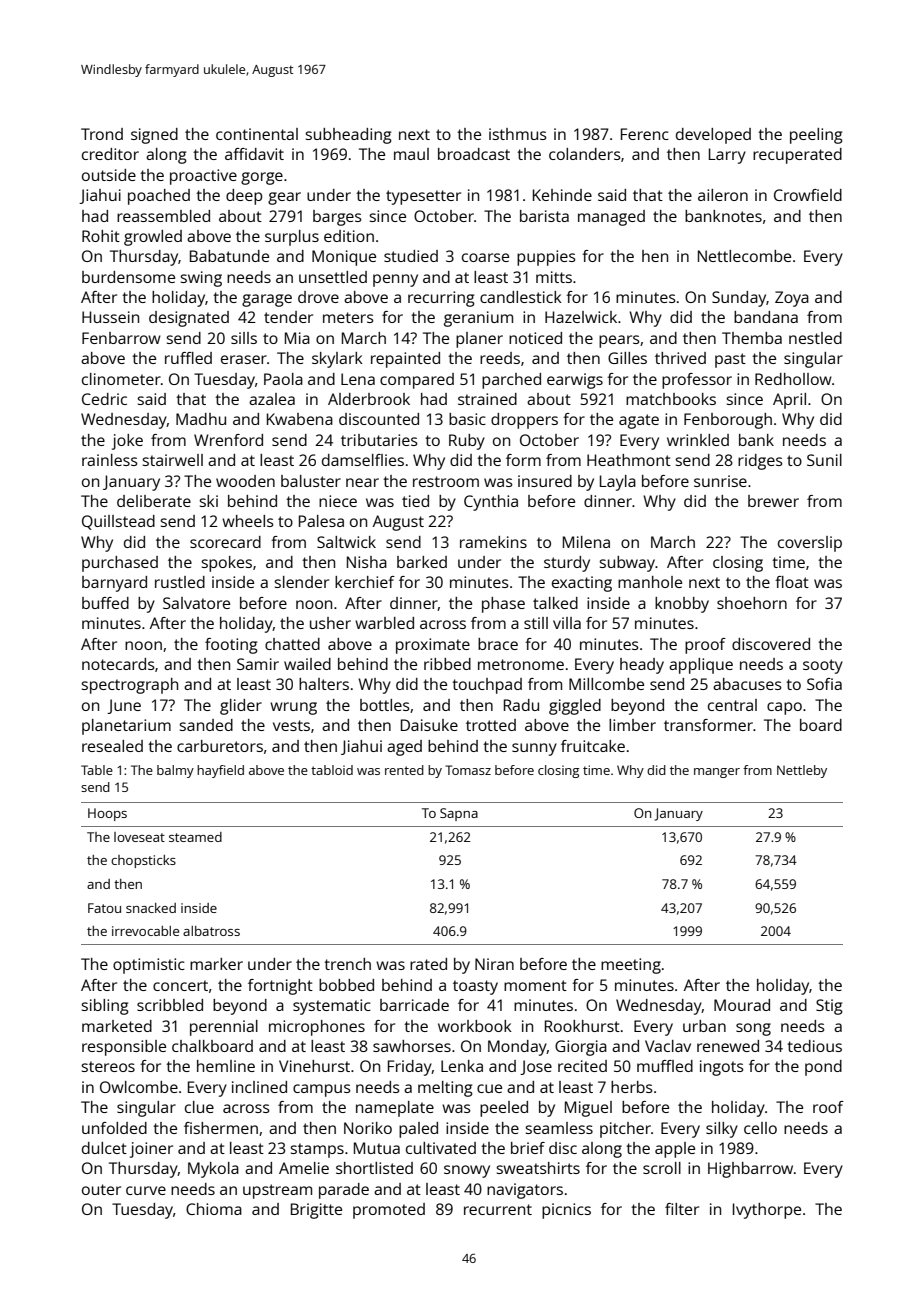  Describe the element at coordinates (121, 338) in the page. I see `Fenbarrow` at that location.
